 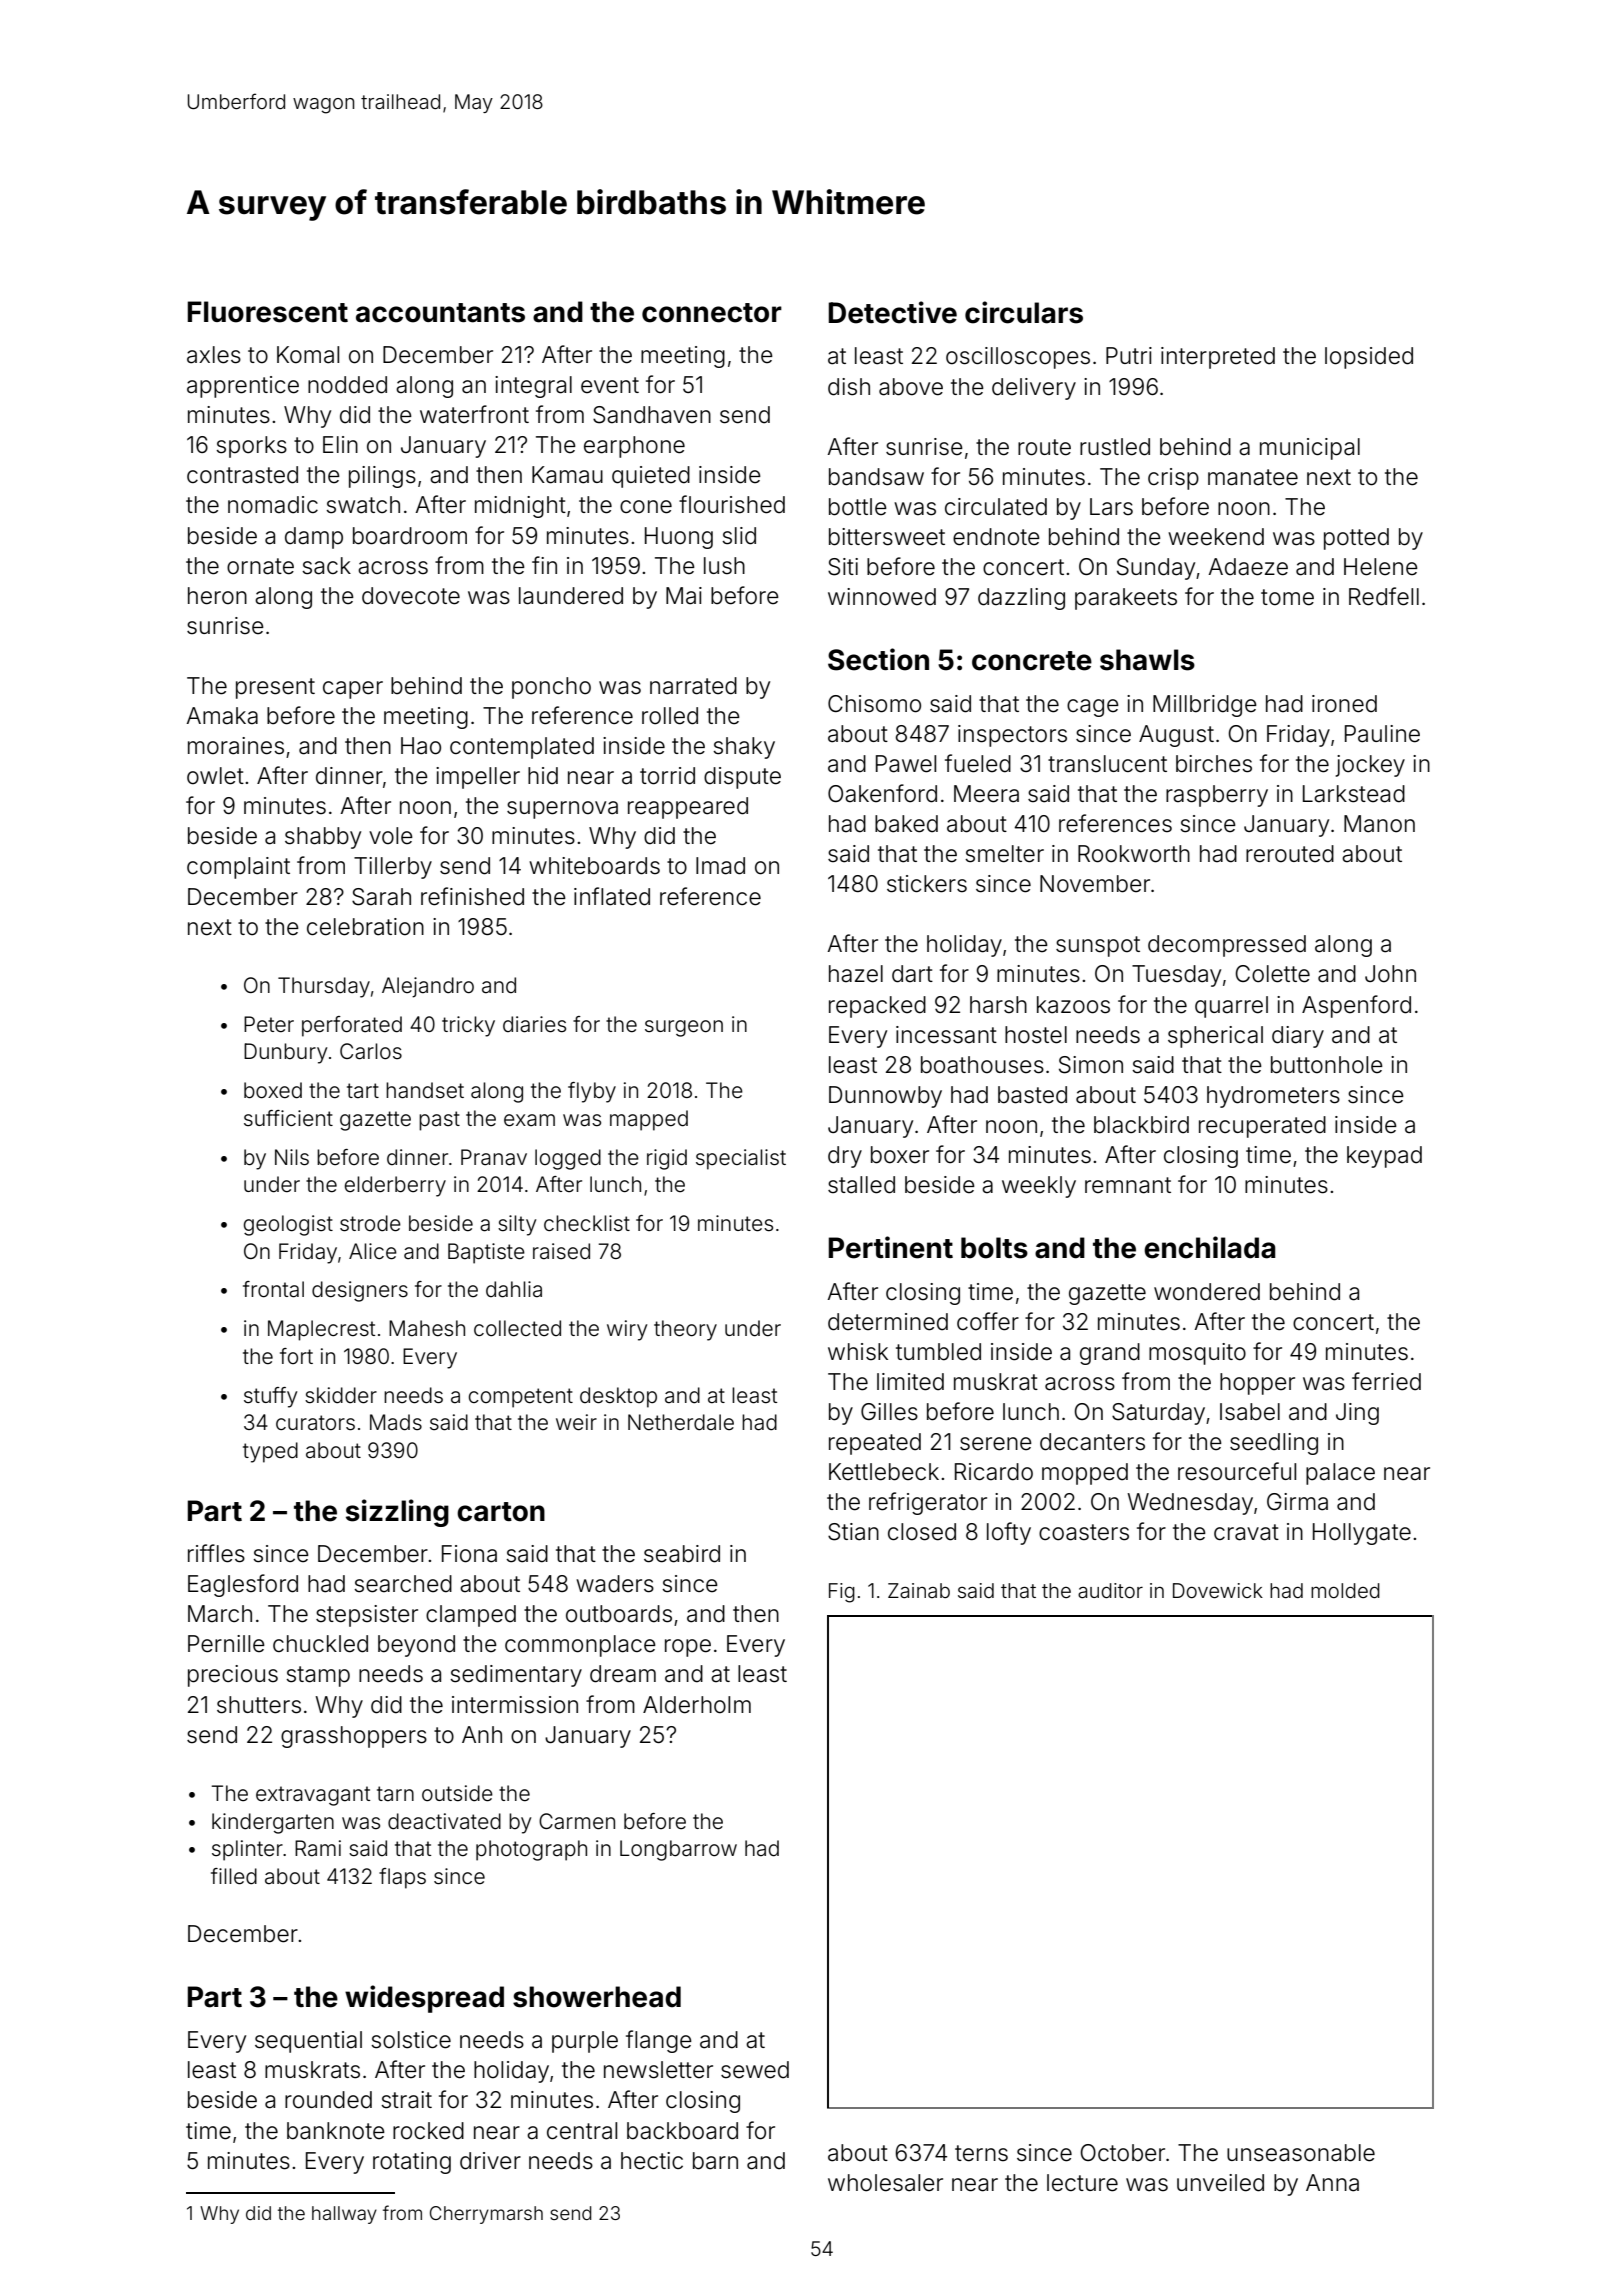 I want to click on Mads, so click(x=396, y=1422).
